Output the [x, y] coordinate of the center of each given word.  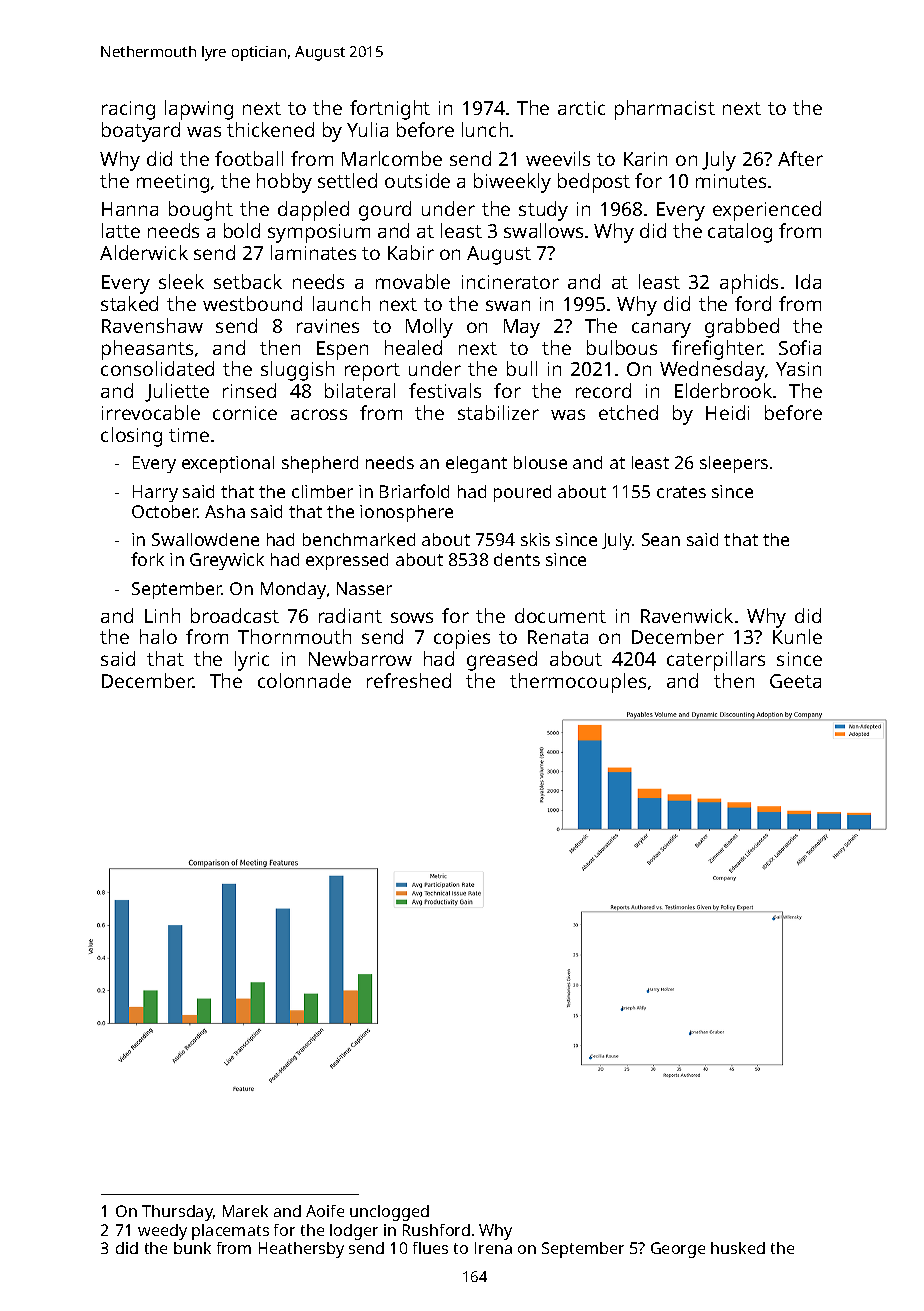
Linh [162, 615]
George [678, 1250]
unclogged [389, 1213]
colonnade [304, 680]
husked [738, 1248]
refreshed [409, 680]
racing [128, 110]
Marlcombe [392, 158]
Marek [245, 1211]
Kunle [797, 636]
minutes [731, 181]
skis [535, 539]
